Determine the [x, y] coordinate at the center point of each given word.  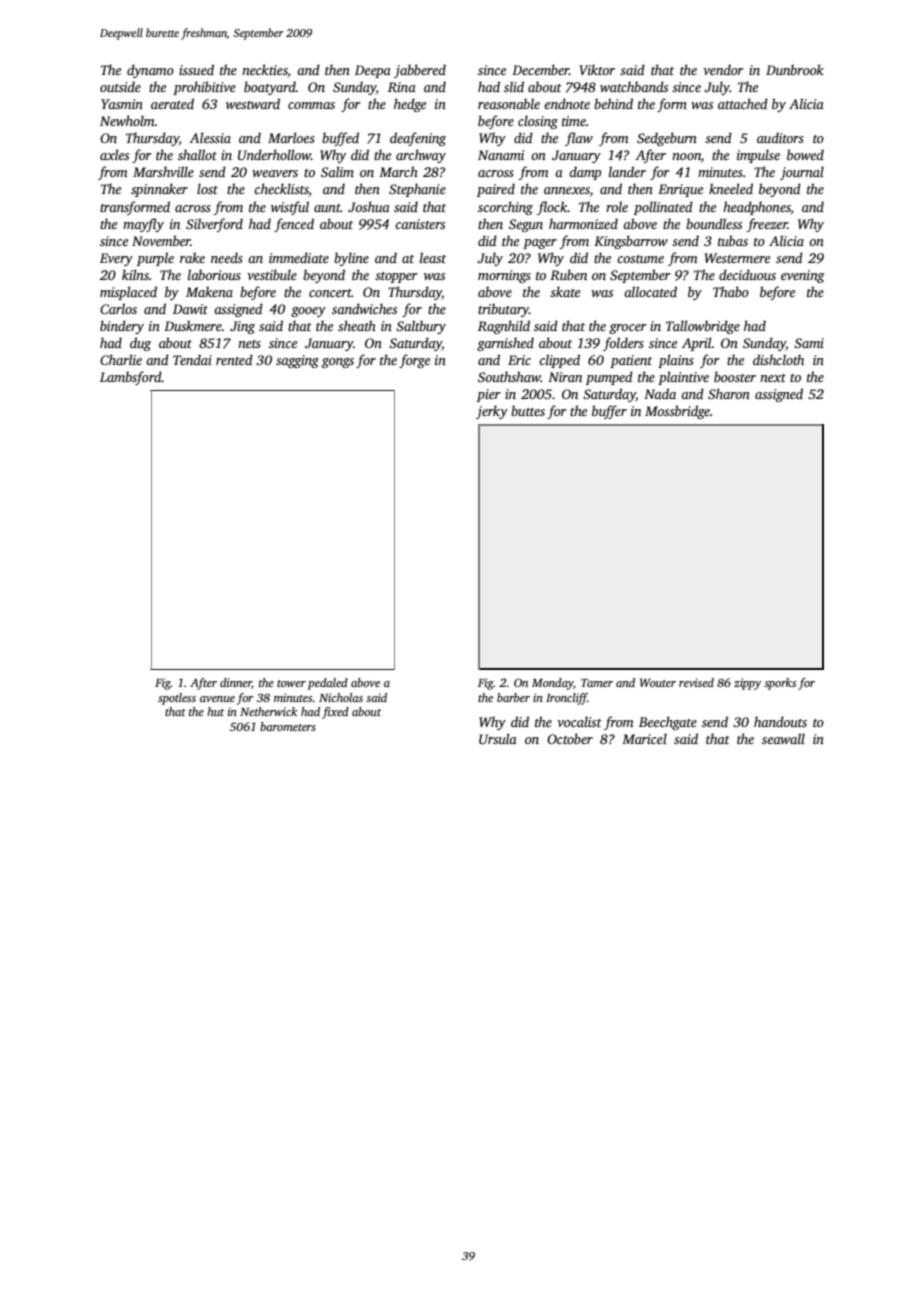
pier [489, 395]
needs [227, 257]
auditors [780, 137]
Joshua [369, 206]
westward [253, 103]
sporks [780, 684]
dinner [236, 683]
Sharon [729, 393]
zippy [747, 684]
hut [215, 711]
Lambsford [131, 378]
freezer [767, 225]
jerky [492, 412]
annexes [567, 190]
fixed [335, 713]
